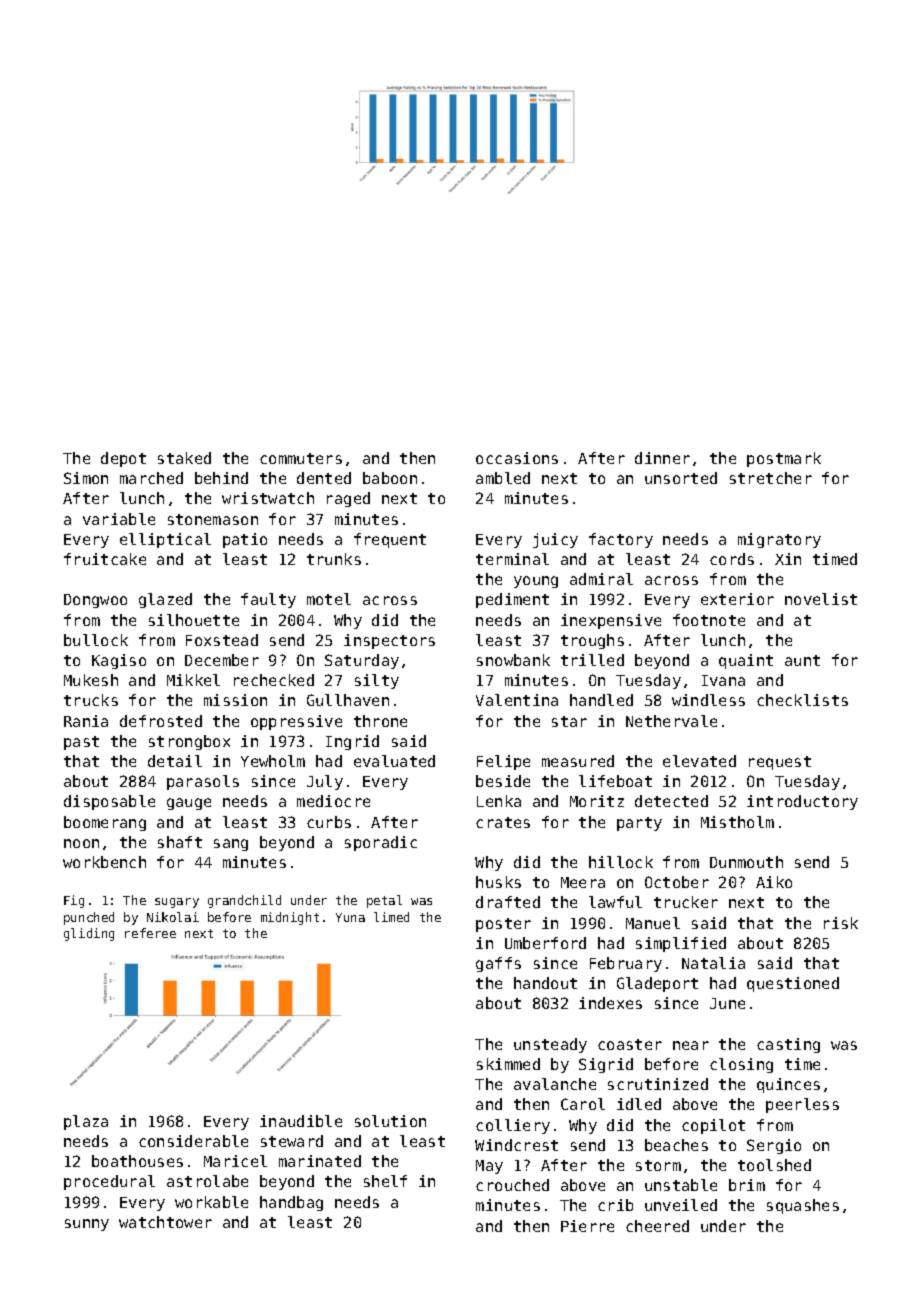 Image resolution: width=924 pixels, height=1308 pixels. What do you see at coordinates (86, 478) in the page?
I see `Simon` at bounding box center [86, 478].
